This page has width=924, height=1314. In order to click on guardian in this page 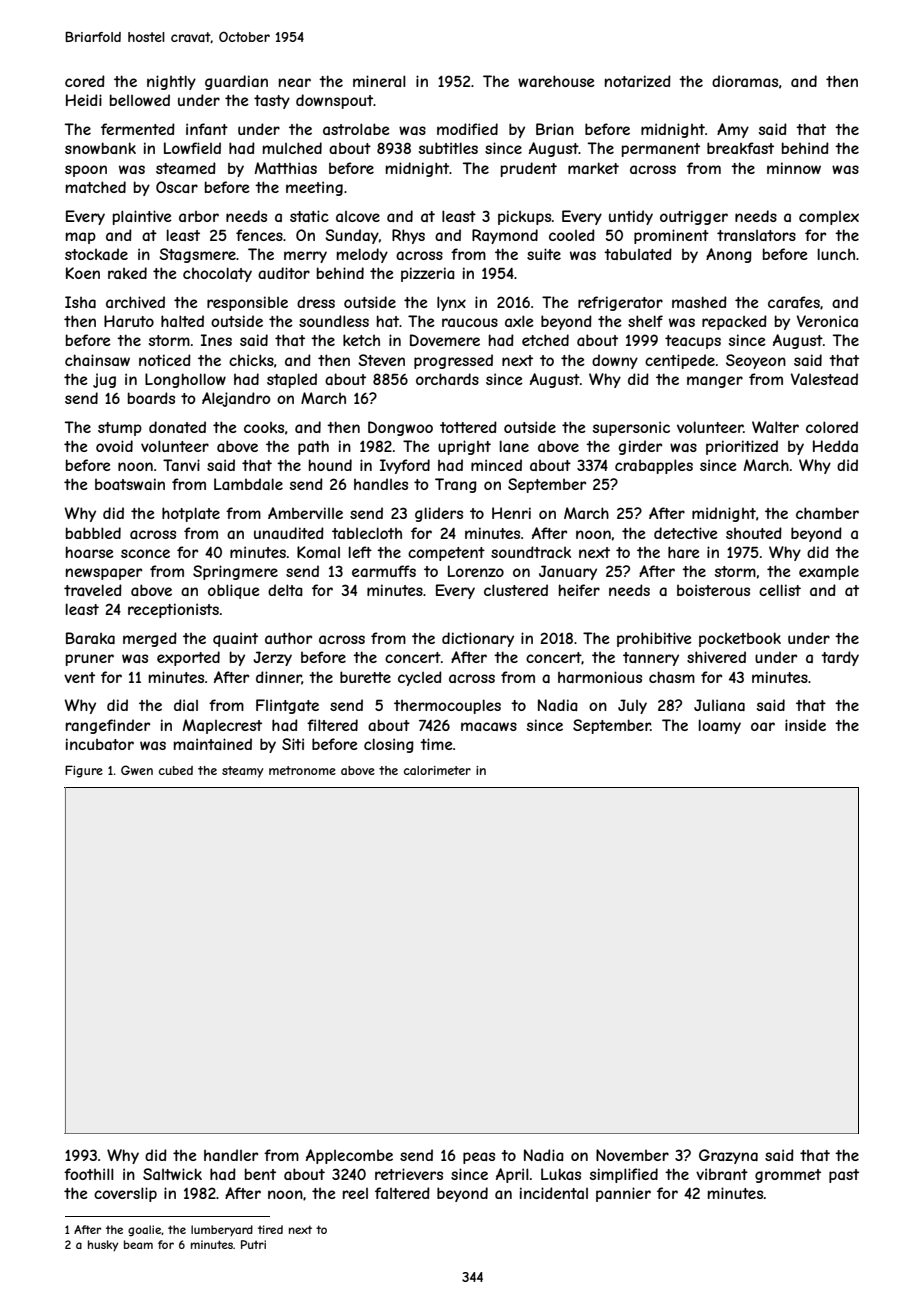, I will do `click(236, 82)`.
